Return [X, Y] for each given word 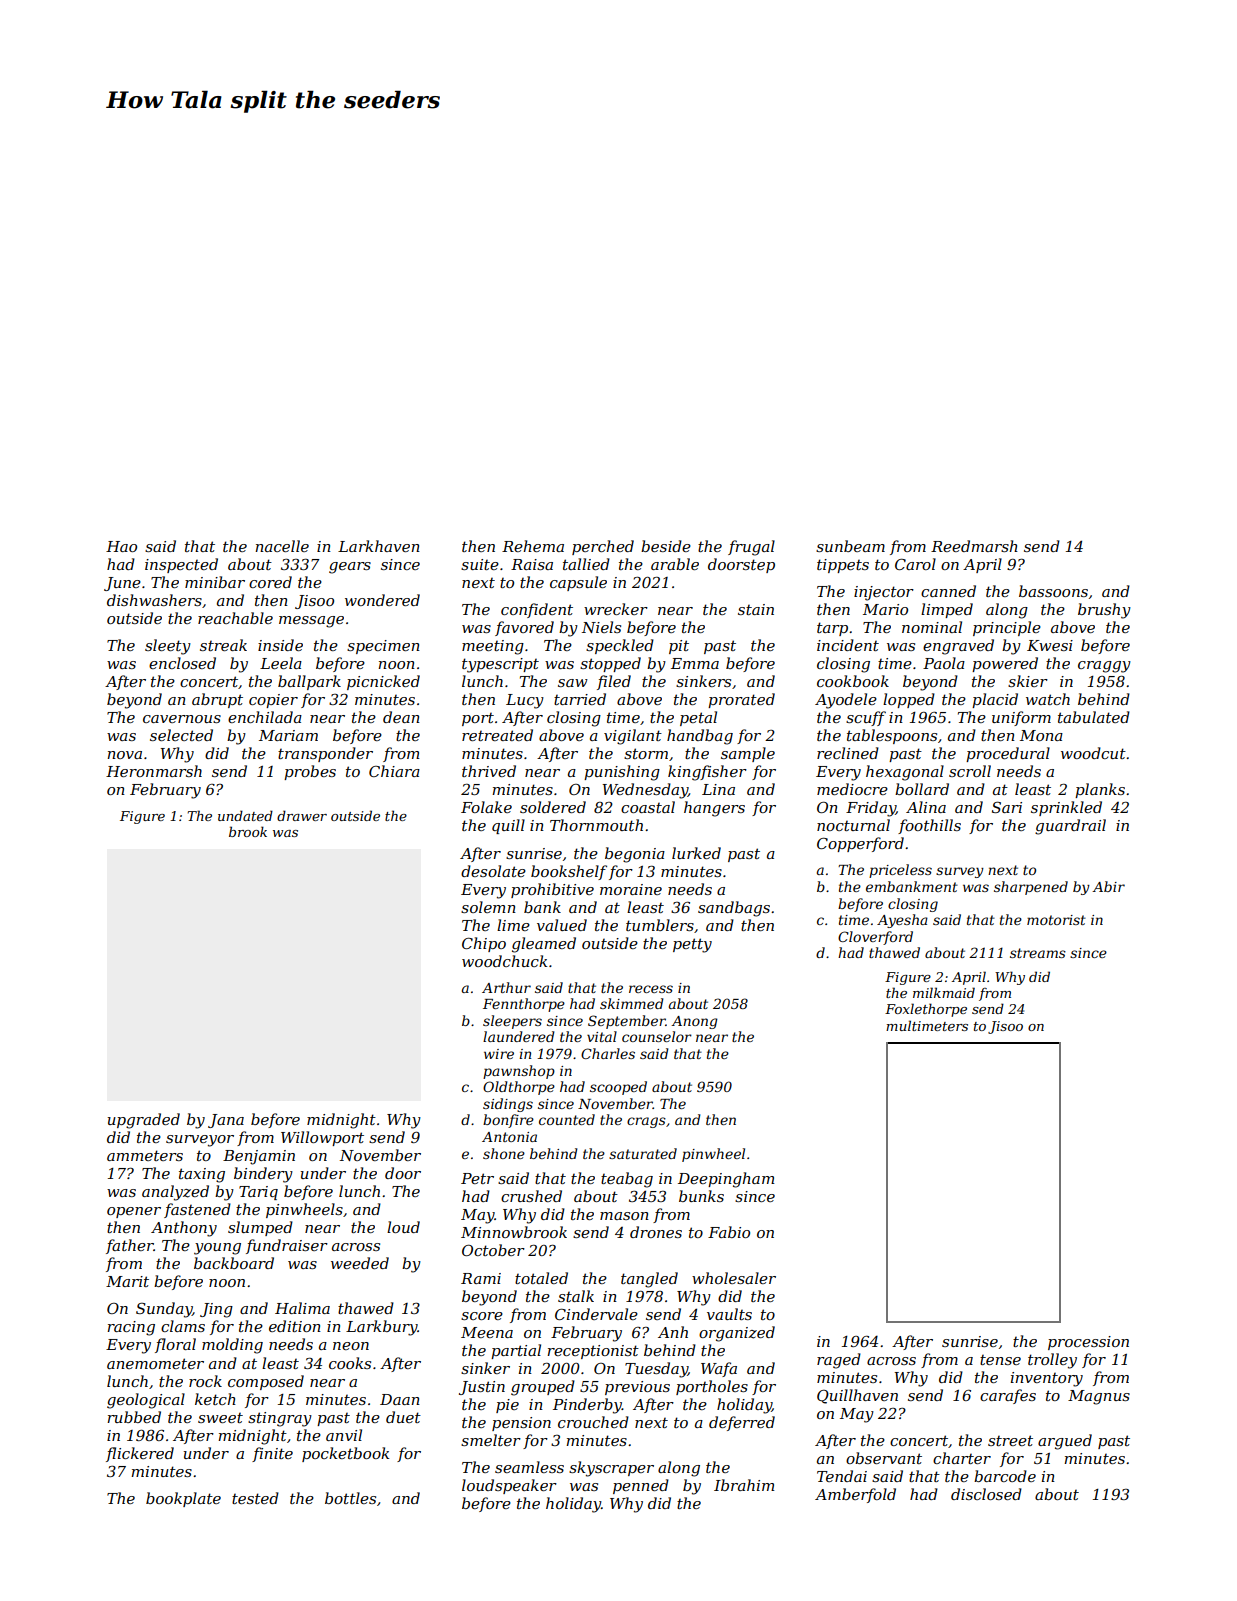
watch [1048, 699]
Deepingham [726, 1180]
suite [480, 564]
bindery [263, 1175]
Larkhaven [379, 546]
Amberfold [855, 1495]
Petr [477, 1178]
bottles [350, 1498]
